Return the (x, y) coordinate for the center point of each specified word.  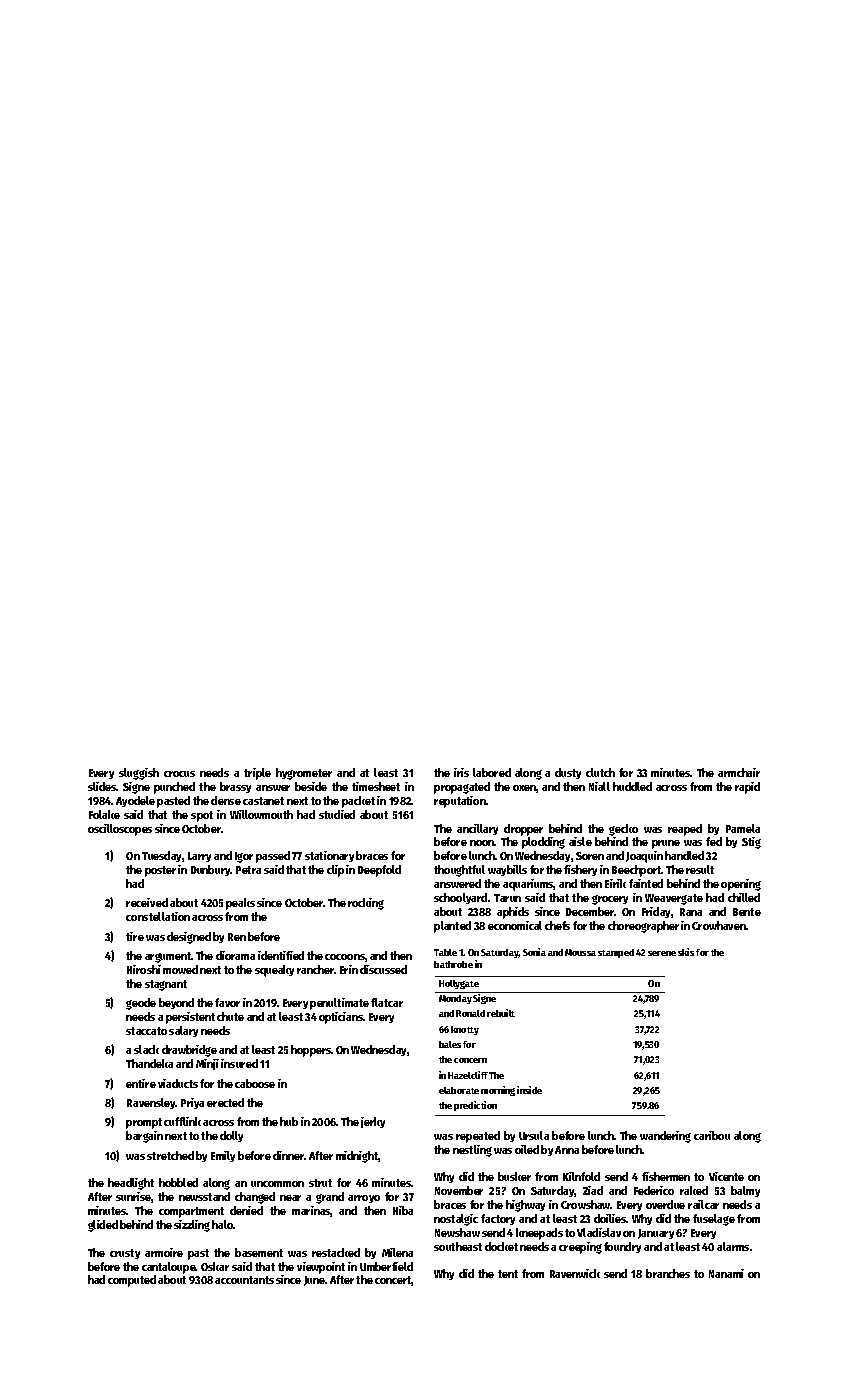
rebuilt (501, 1013)
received (147, 902)
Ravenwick (575, 1273)
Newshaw (457, 1232)
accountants (244, 1280)
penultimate (339, 1004)
